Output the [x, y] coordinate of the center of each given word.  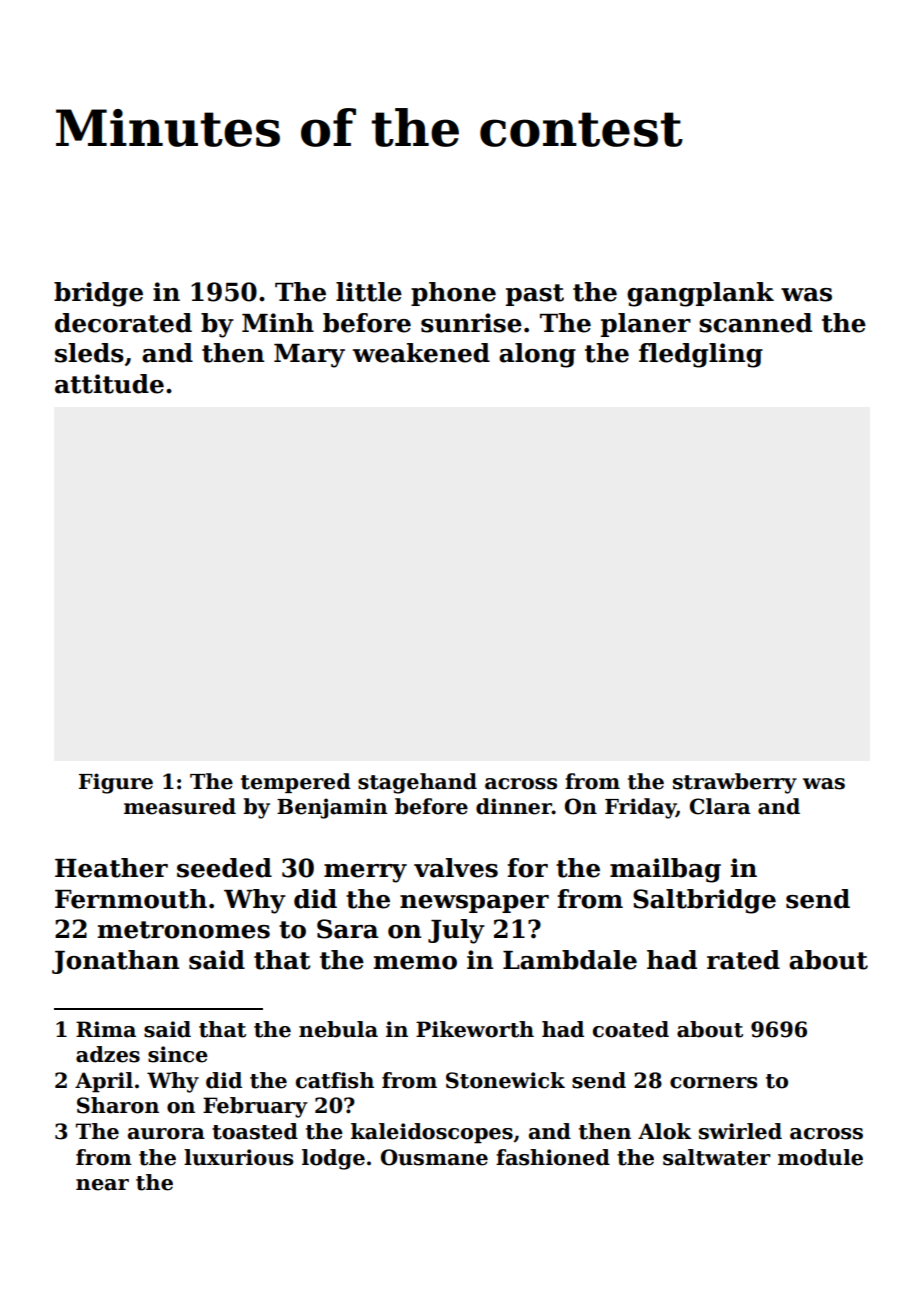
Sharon [118, 1105]
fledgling [701, 355]
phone [453, 294]
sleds [89, 353]
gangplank [700, 294]
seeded [224, 868]
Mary [309, 356]
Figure [116, 783]
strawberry [735, 783]
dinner [514, 806]
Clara [720, 806]
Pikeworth [475, 1029]
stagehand [417, 783]
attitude [109, 384]
